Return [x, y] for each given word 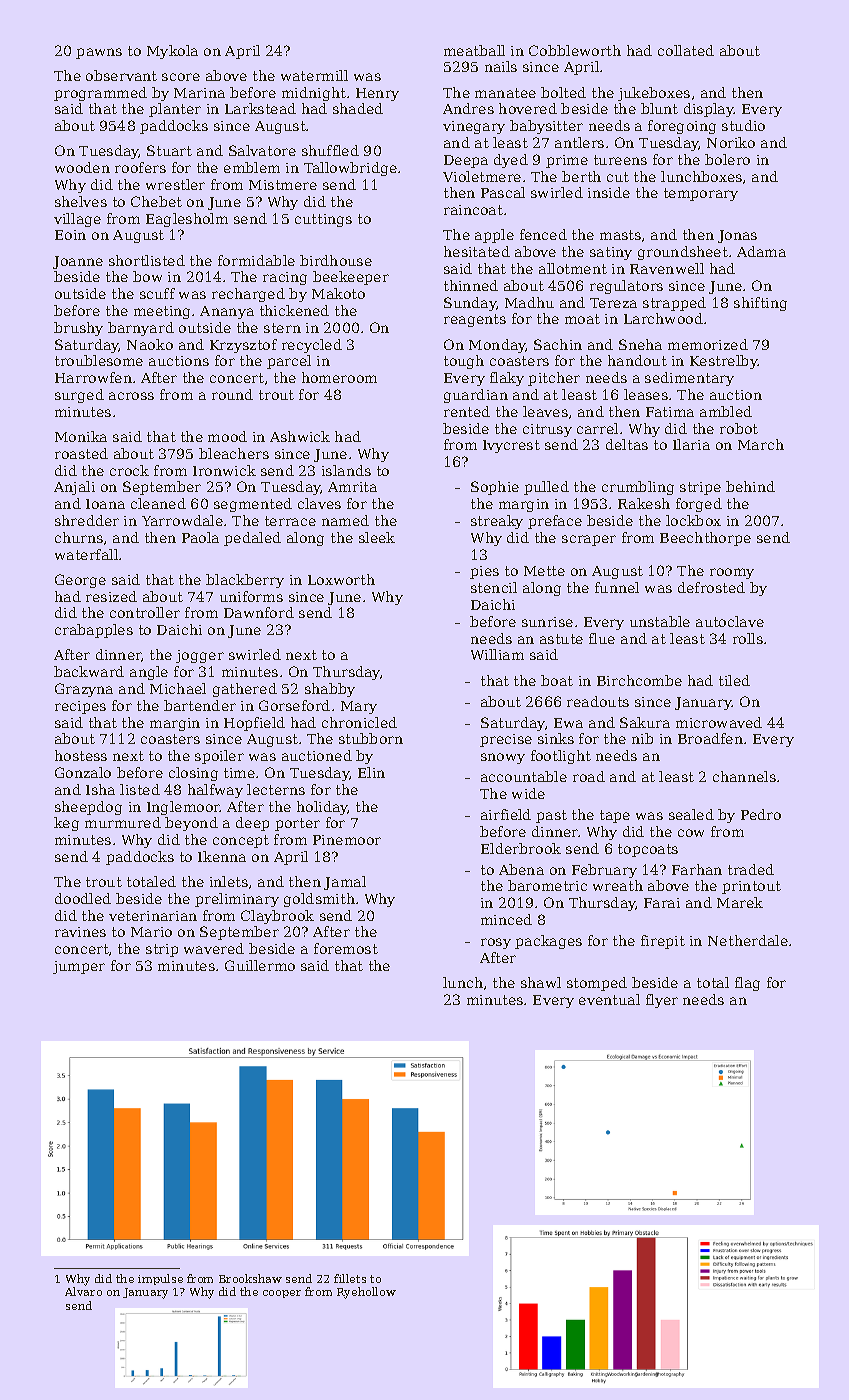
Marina [199, 93]
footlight [561, 757]
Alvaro [83, 1291]
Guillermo [260, 965]
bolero [727, 159]
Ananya [227, 312]
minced [506, 919]
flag [747, 984]
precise [506, 740]
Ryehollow [366, 1293]
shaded [358, 108]
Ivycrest [511, 446]
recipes [80, 707]
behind [750, 486]
